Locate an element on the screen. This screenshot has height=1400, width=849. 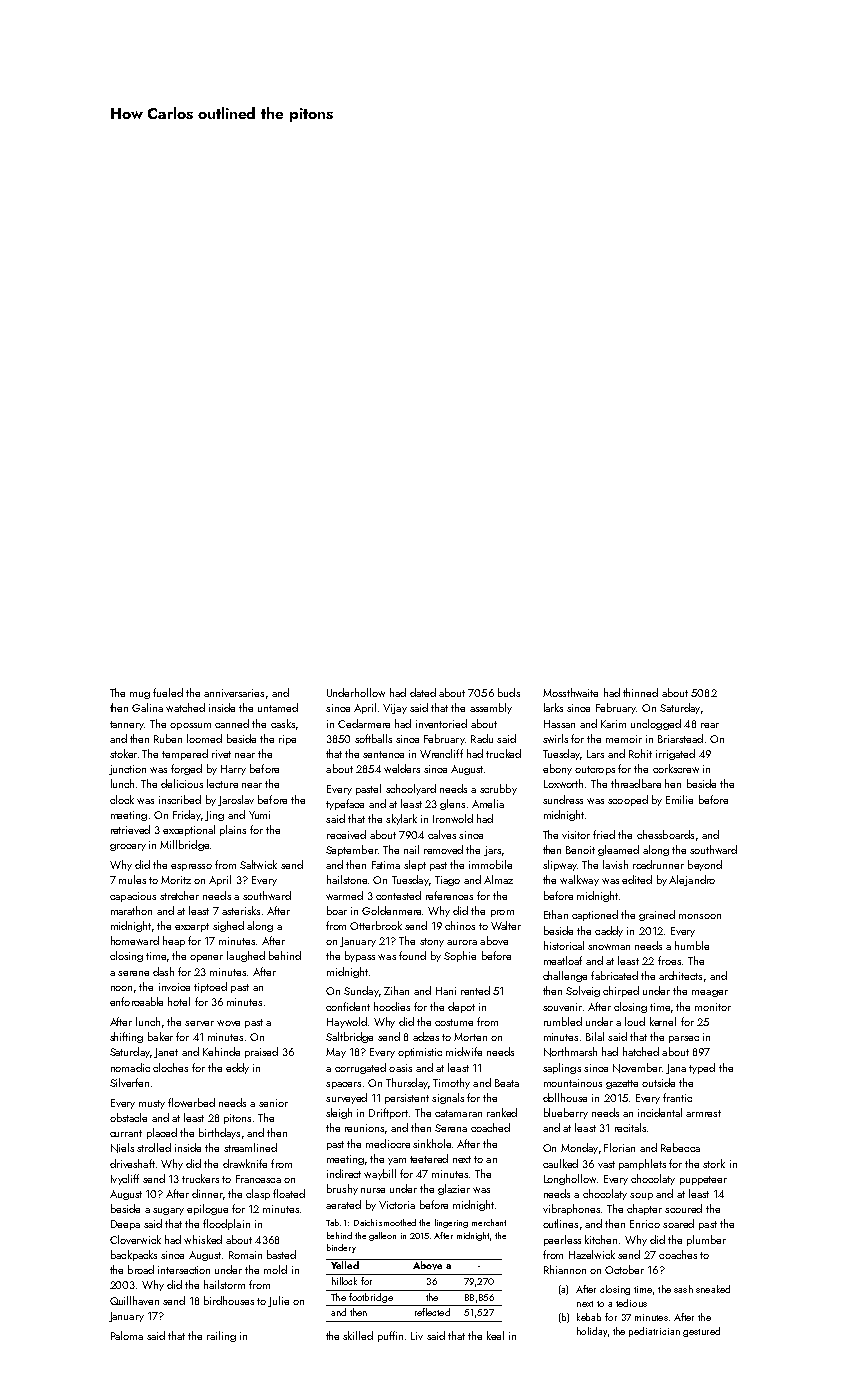
Florian is located at coordinates (619, 1147).
